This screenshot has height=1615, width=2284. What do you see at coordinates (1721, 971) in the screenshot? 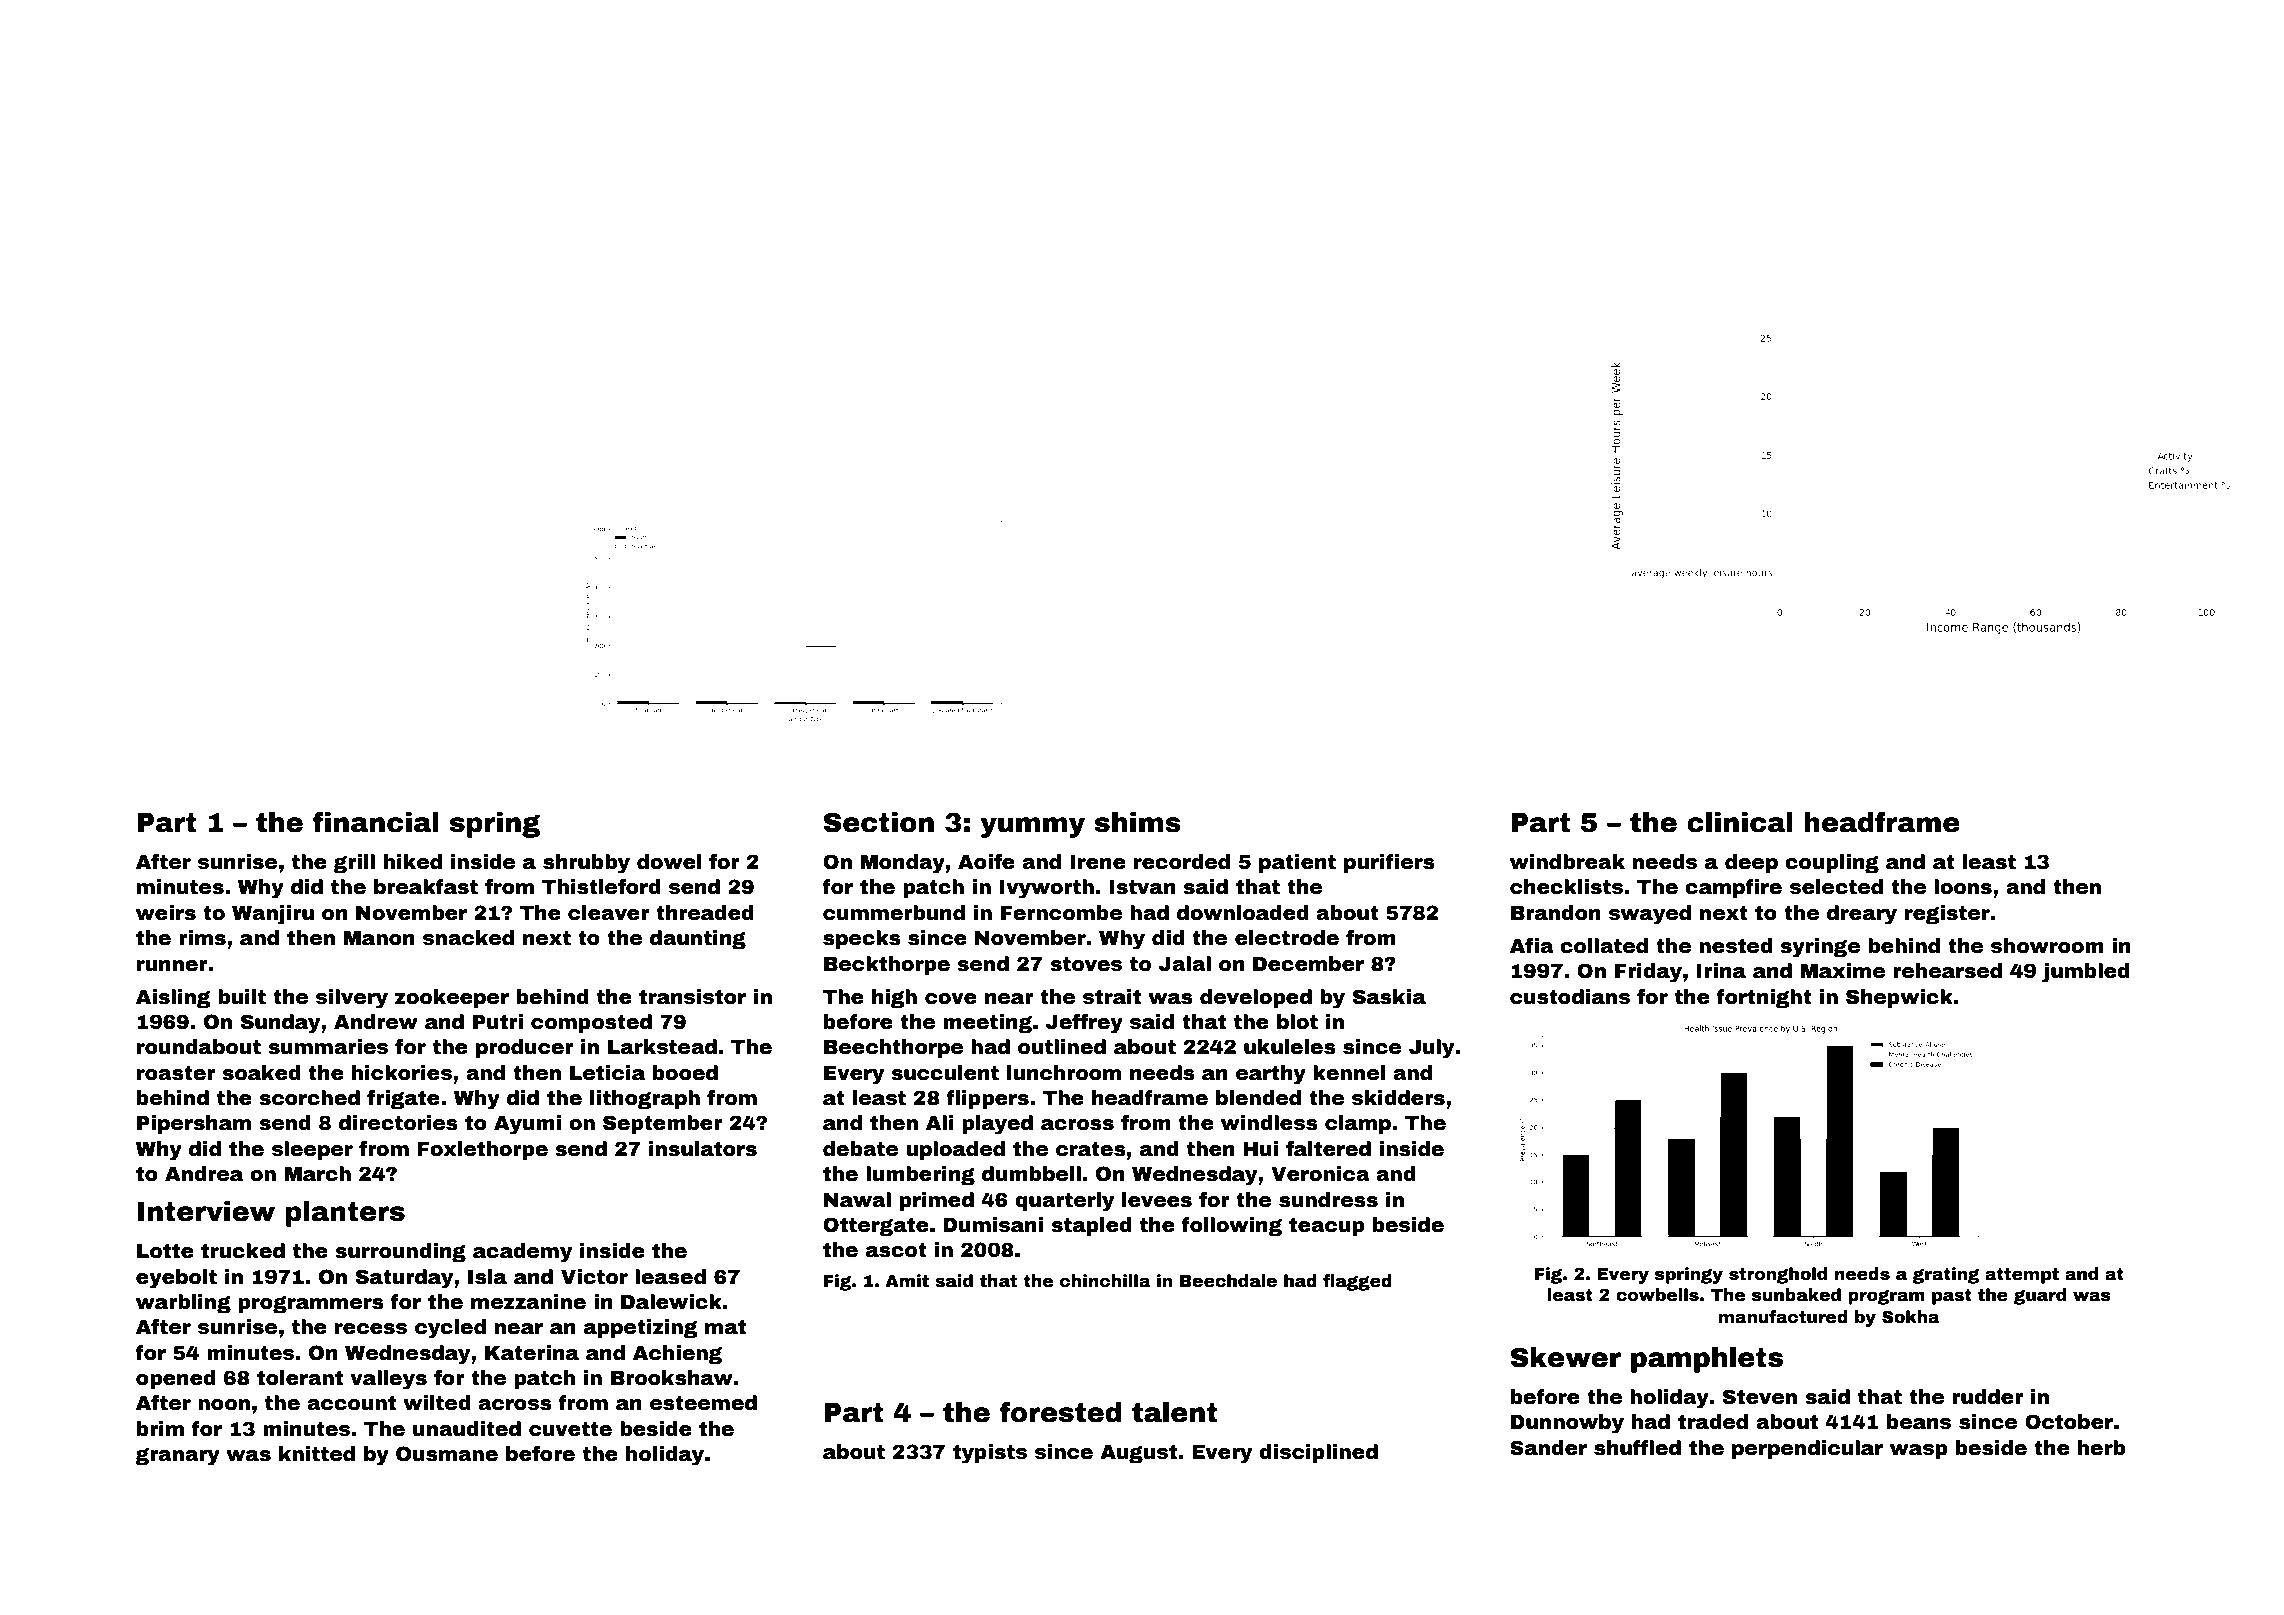
I see `Irina` at bounding box center [1721, 971].
